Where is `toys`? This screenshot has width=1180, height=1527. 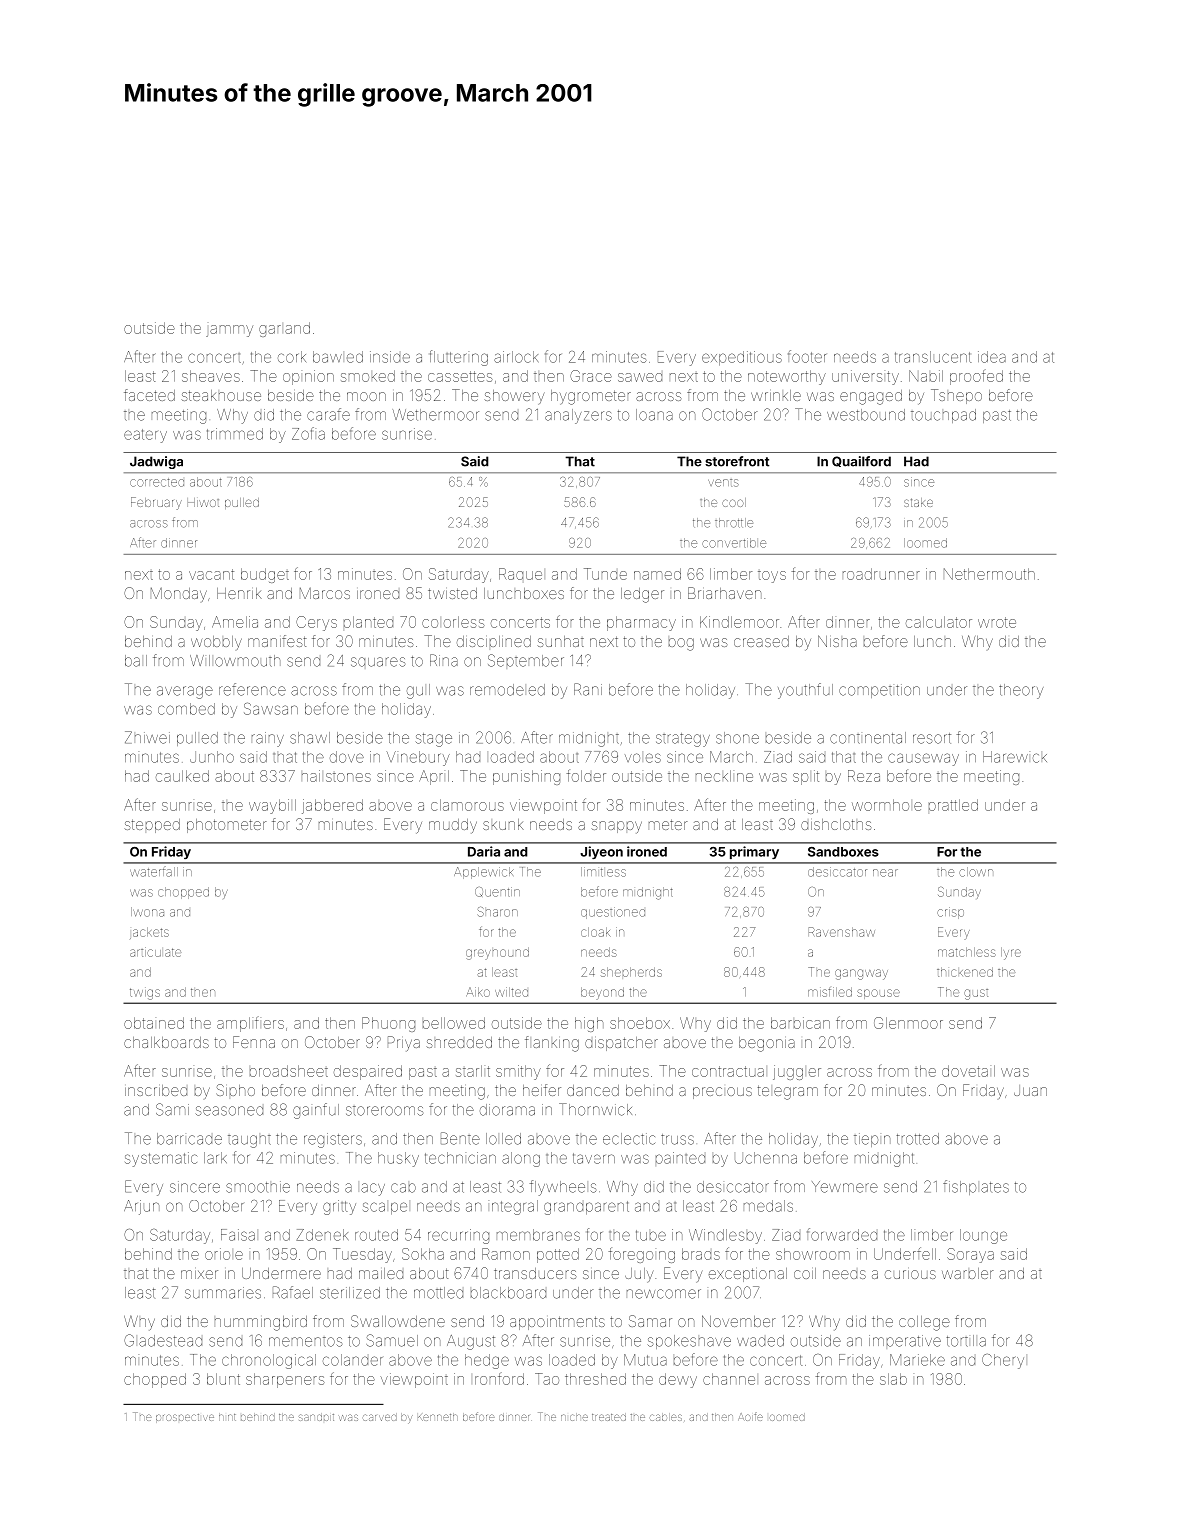
toys is located at coordinates (772, 577).
